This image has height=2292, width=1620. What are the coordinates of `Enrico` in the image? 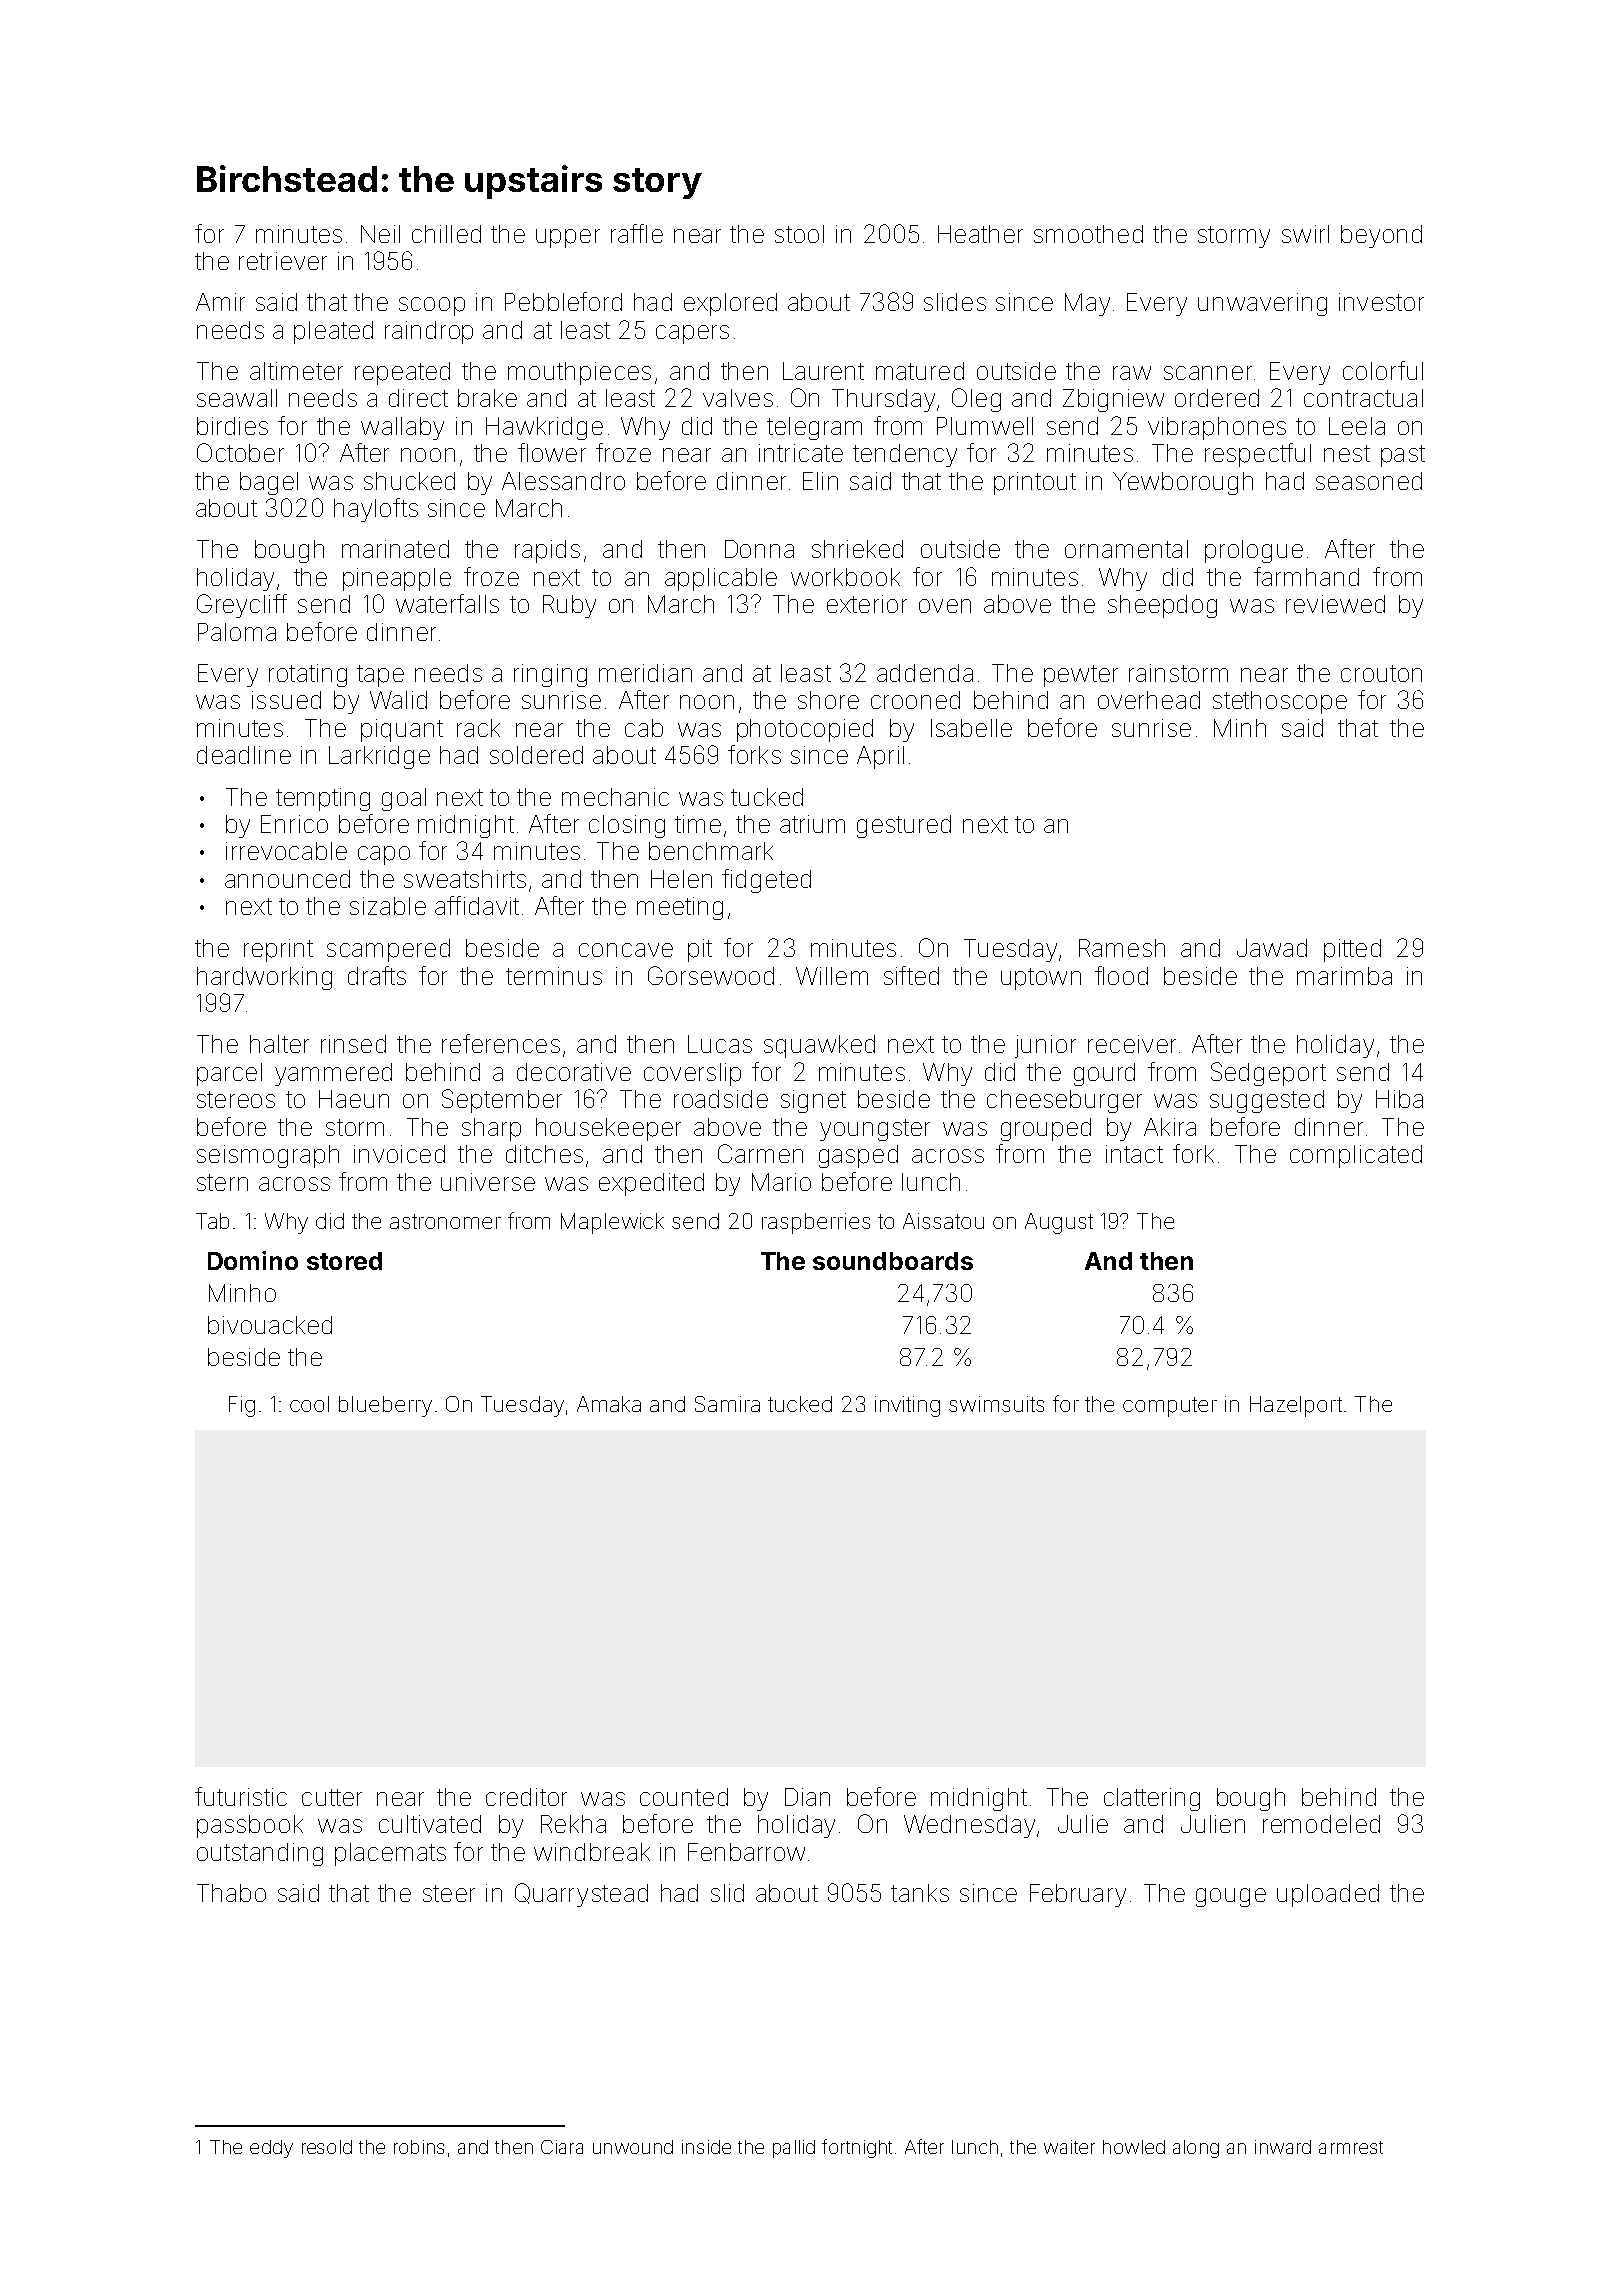 It's located at (294, 824).
